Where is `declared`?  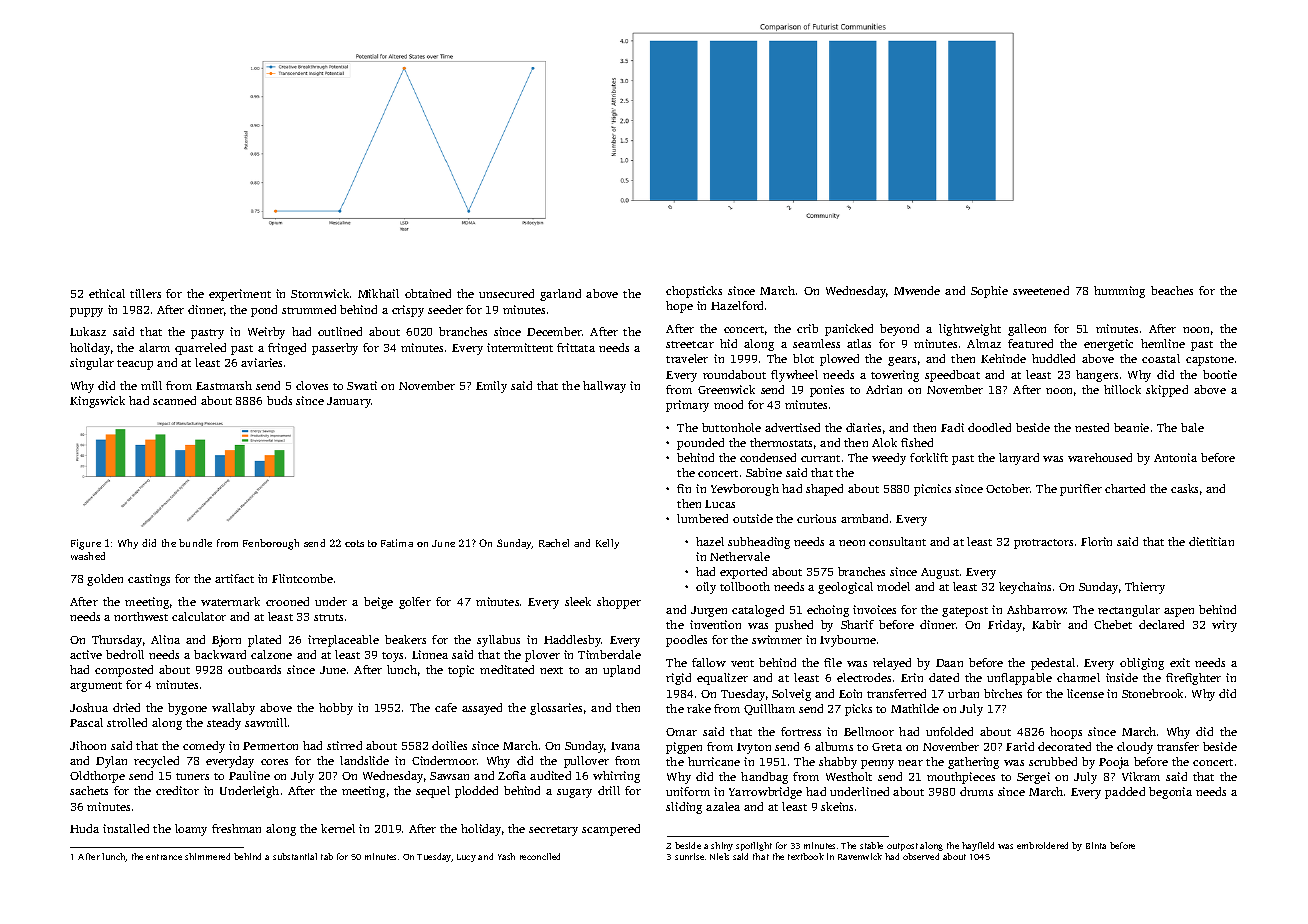 declared is located at coordinates (1161, 624).
